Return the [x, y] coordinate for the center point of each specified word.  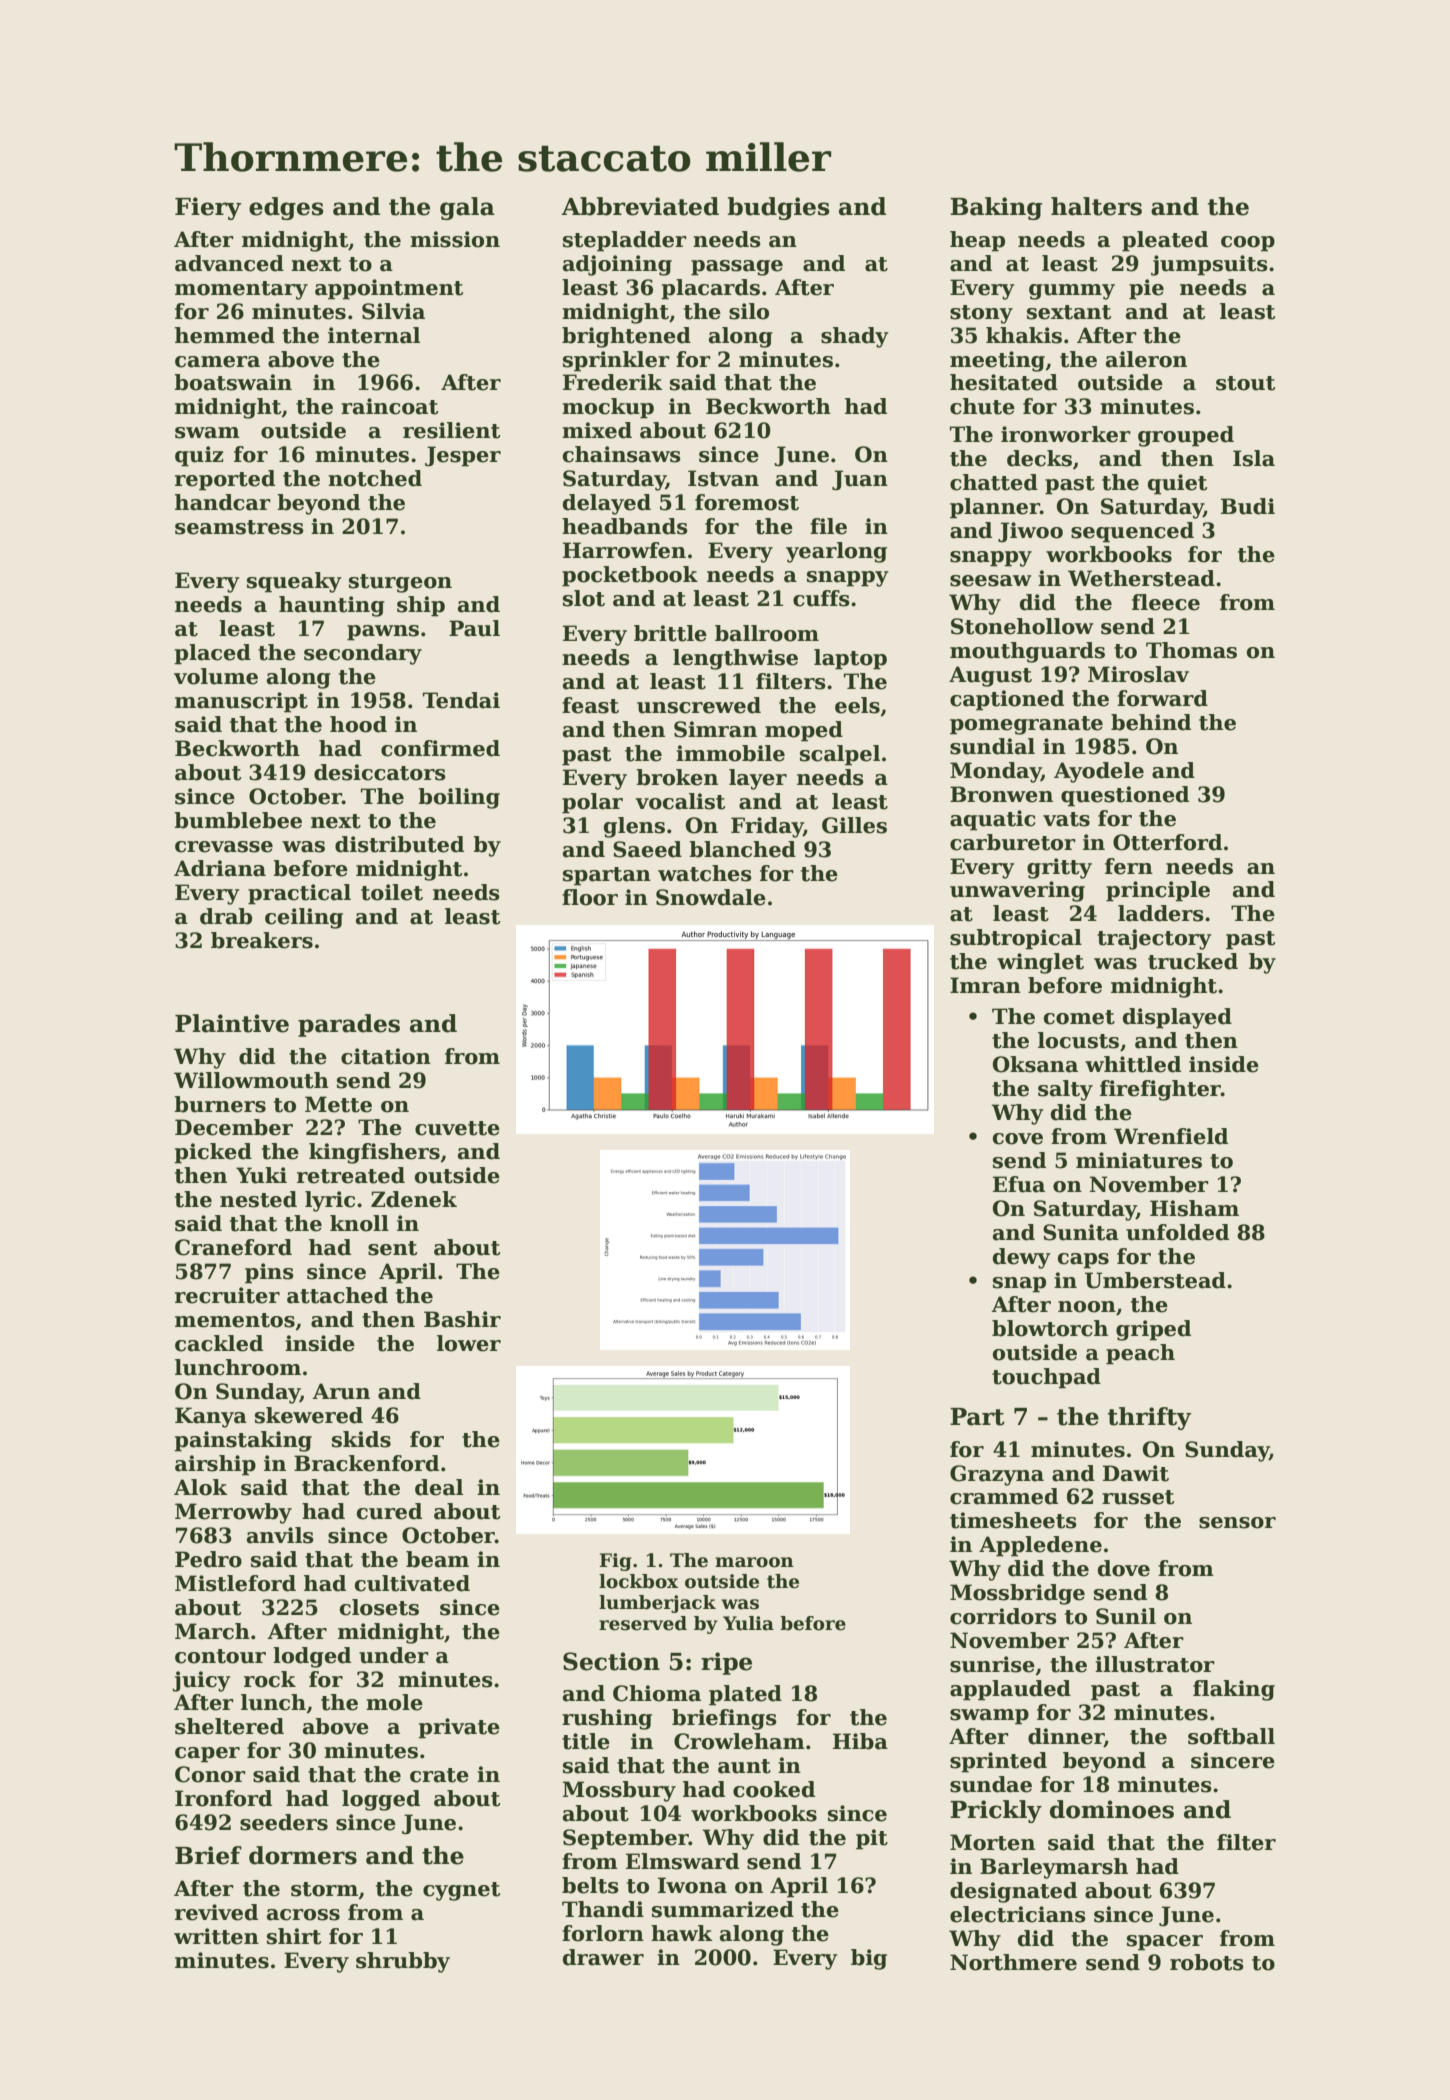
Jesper [463, 456]
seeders [284, 1822]
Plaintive [232, 1023]
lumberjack [657, 1604]
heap [977, 241]
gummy [1072, 292]
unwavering [1017, 891]
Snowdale [711, 897]
